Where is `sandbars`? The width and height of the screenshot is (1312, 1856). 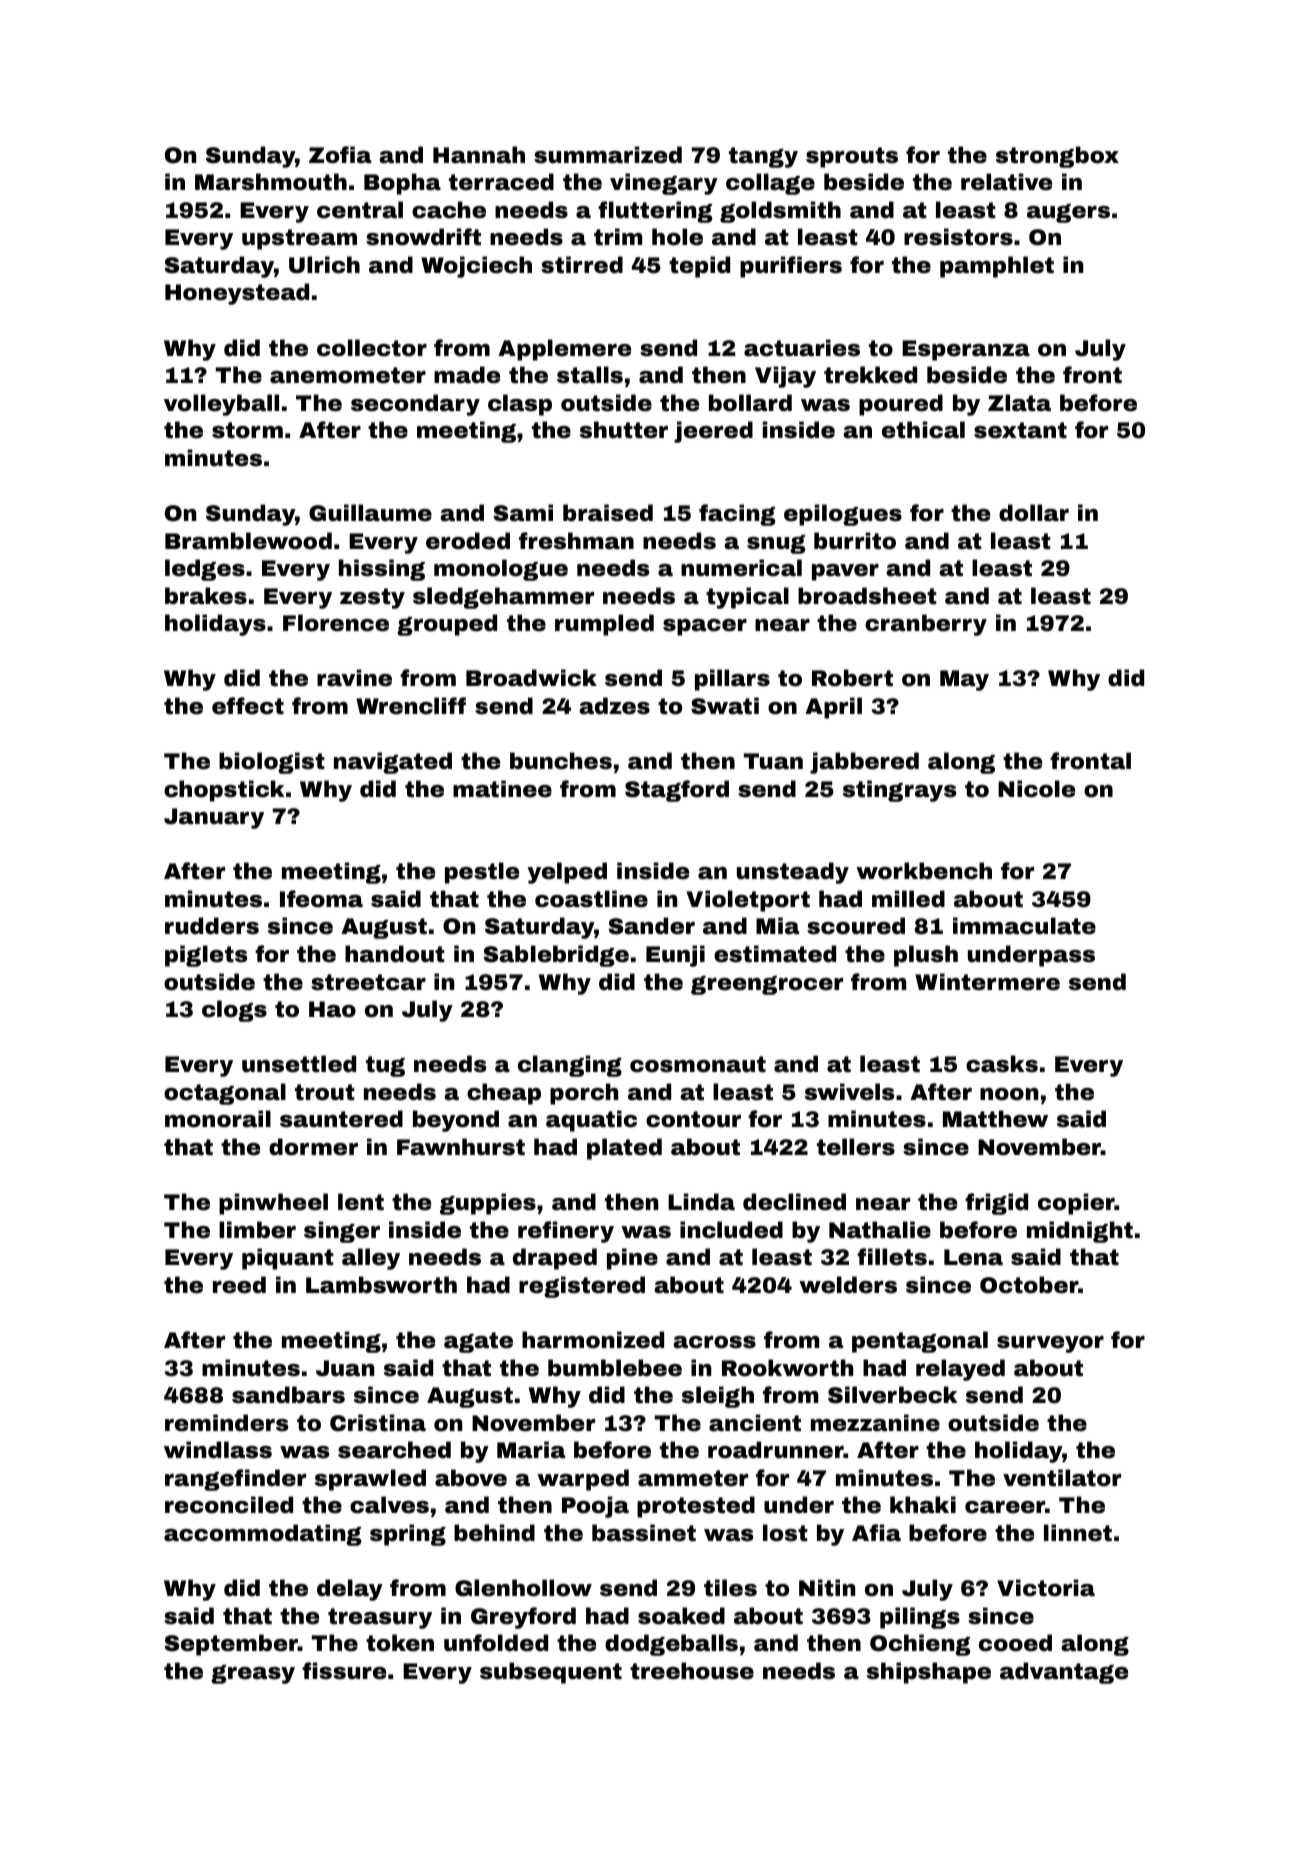 sandbars is located at coordinates (288, 1395).
